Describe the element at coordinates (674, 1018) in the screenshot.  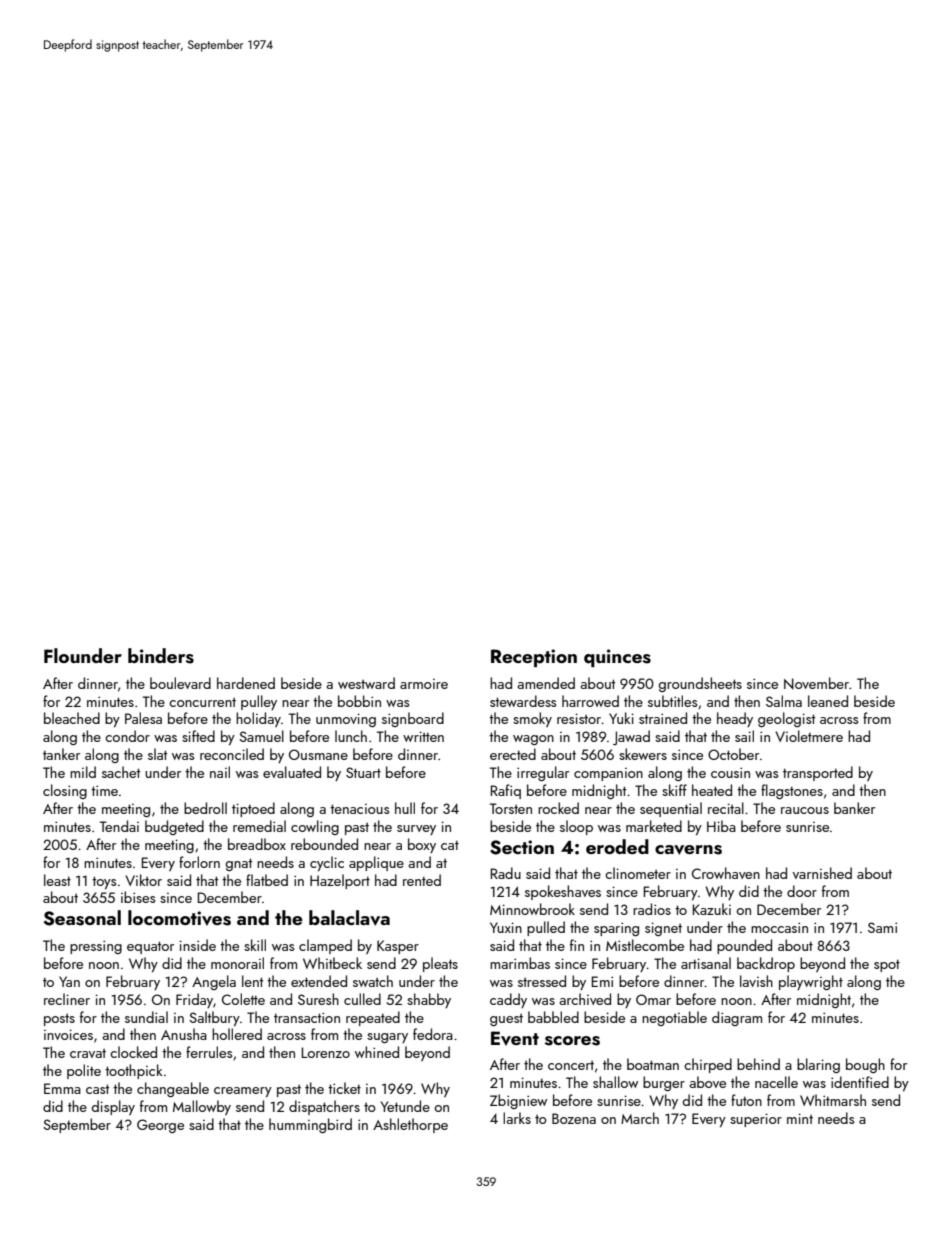
I see `negotiable` at that location.
